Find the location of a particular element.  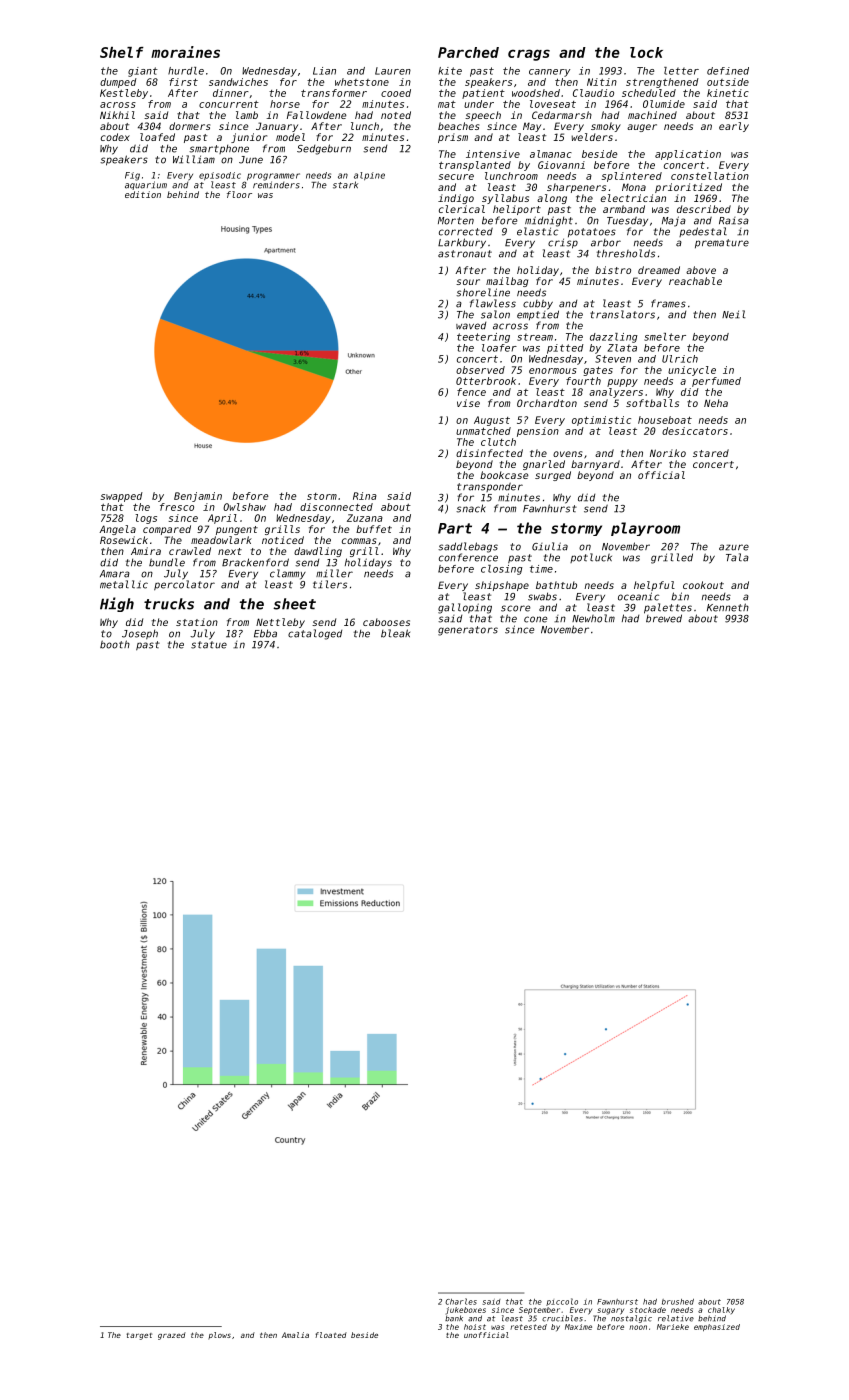

Lauren is located at coordinates (393, 71).
